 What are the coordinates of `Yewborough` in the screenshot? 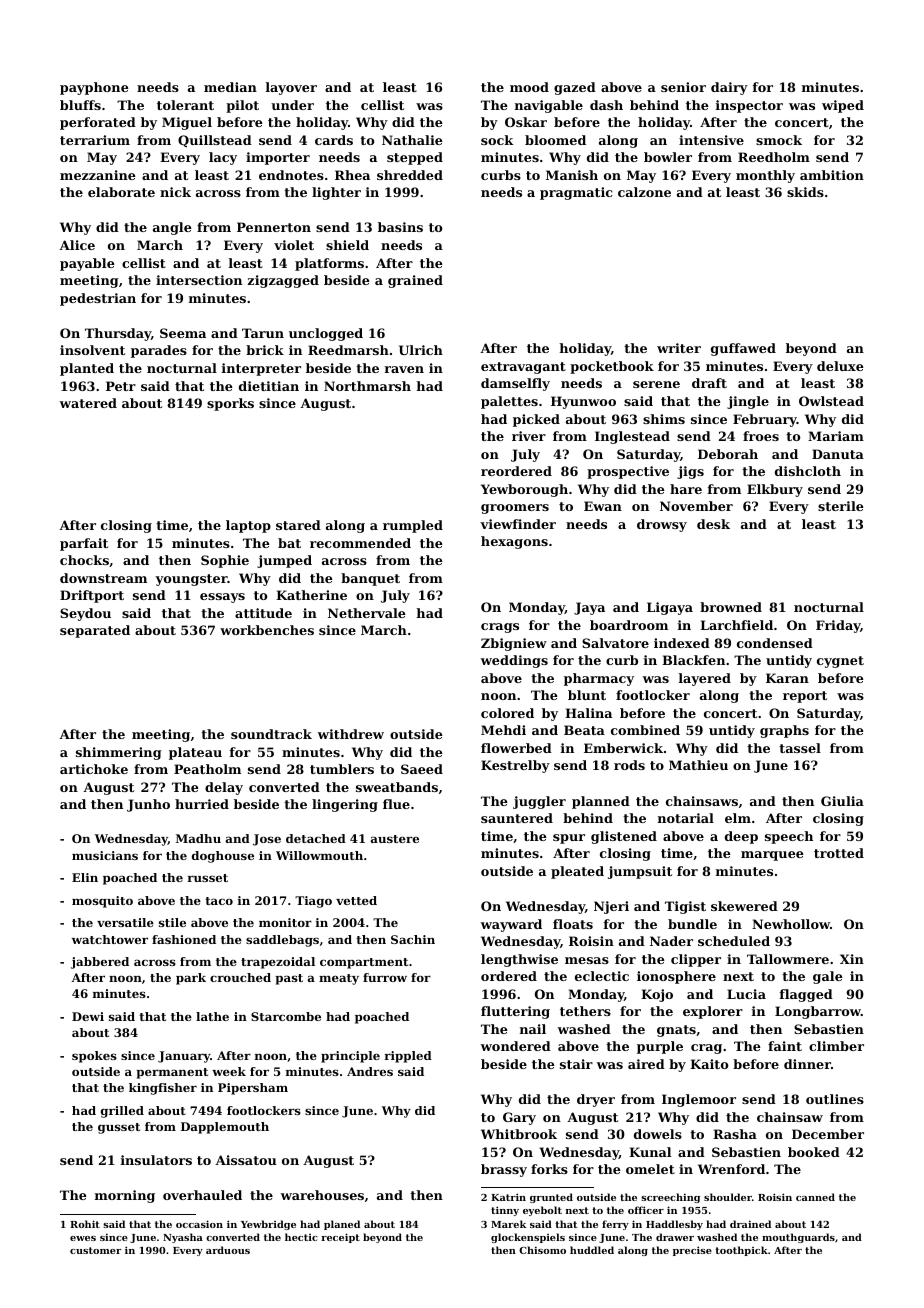 It's located at (524, 490).
